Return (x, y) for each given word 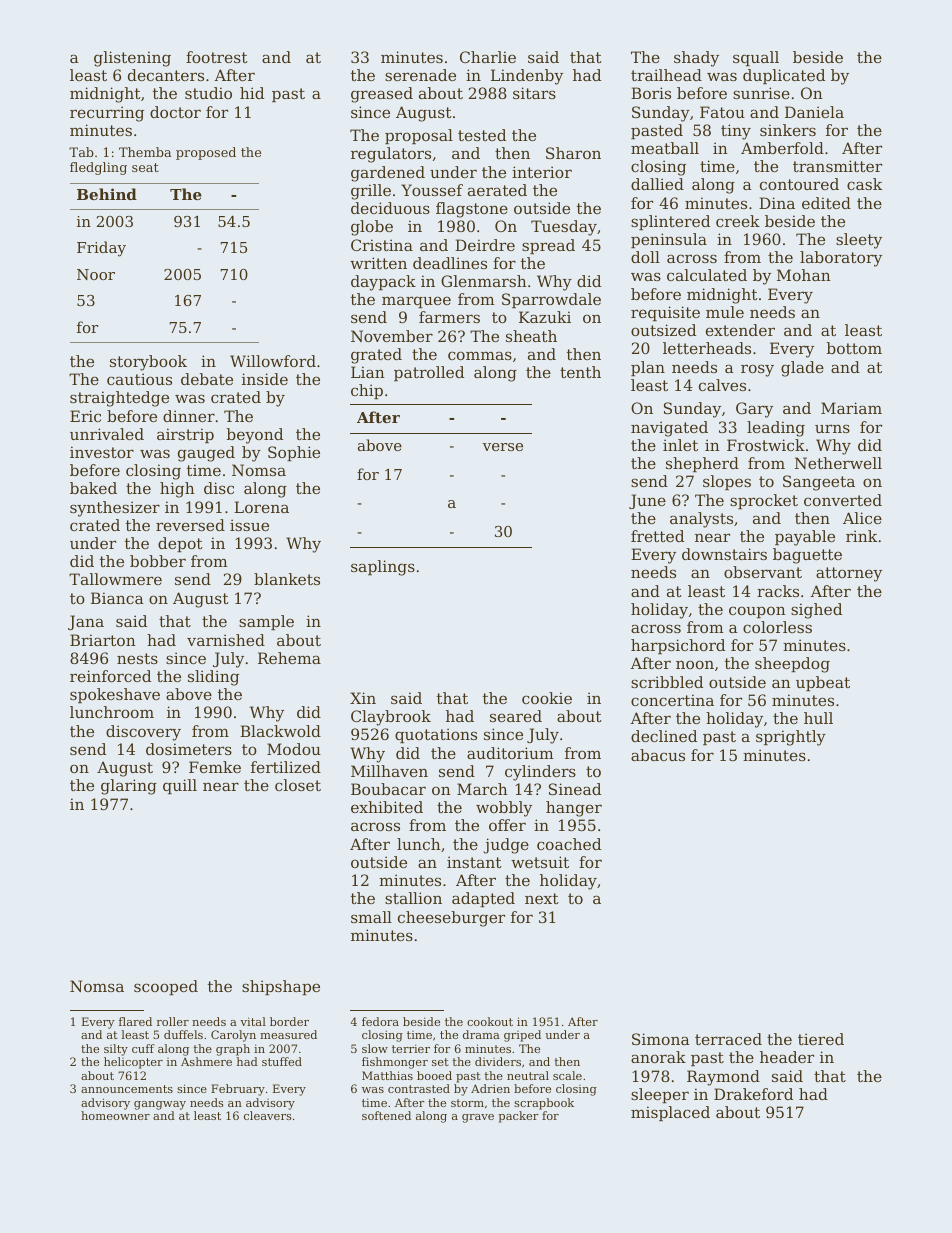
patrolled (429, 373)
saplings (383, 568)
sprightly (791, 738)
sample (266, 622)
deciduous (390, 208)
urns (832, 428)
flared (135, 1021)
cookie (547, 698)
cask (864, 184)
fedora (380, 1021)
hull (818, 718)
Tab (81, 152)
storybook (148, 363)
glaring (129, 787)
